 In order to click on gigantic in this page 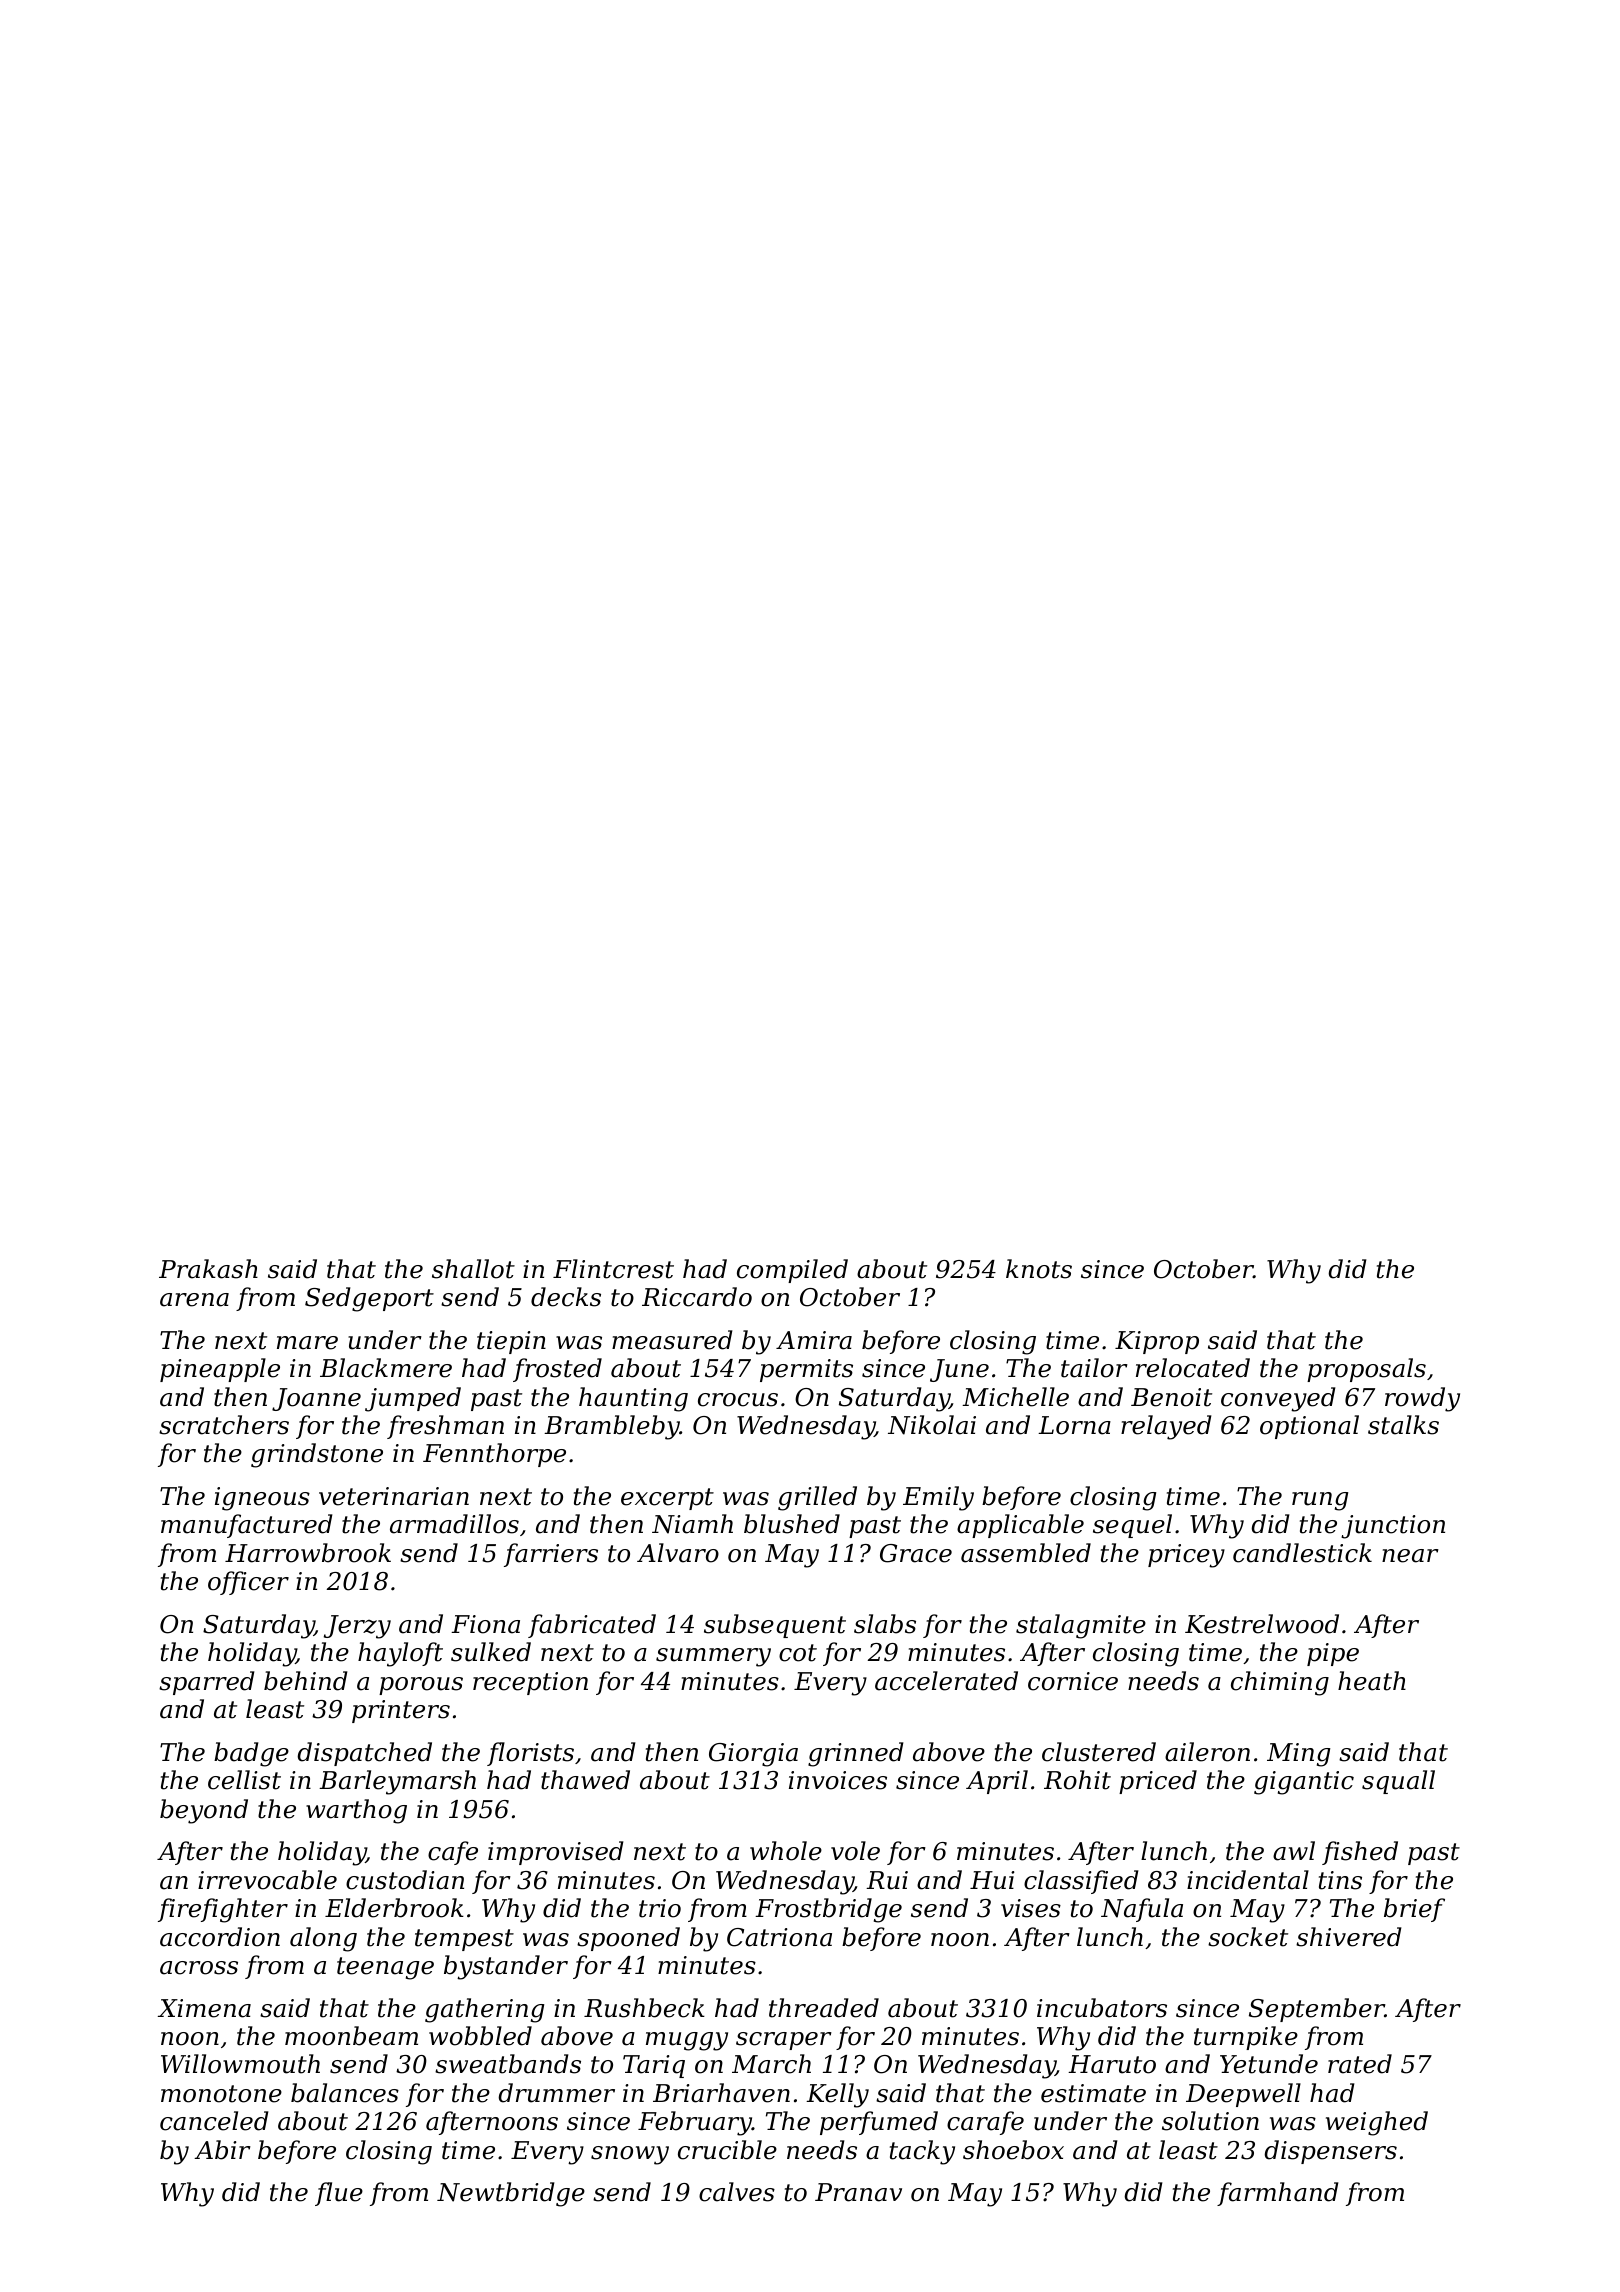, I will do `click(1304, 1783)`.
